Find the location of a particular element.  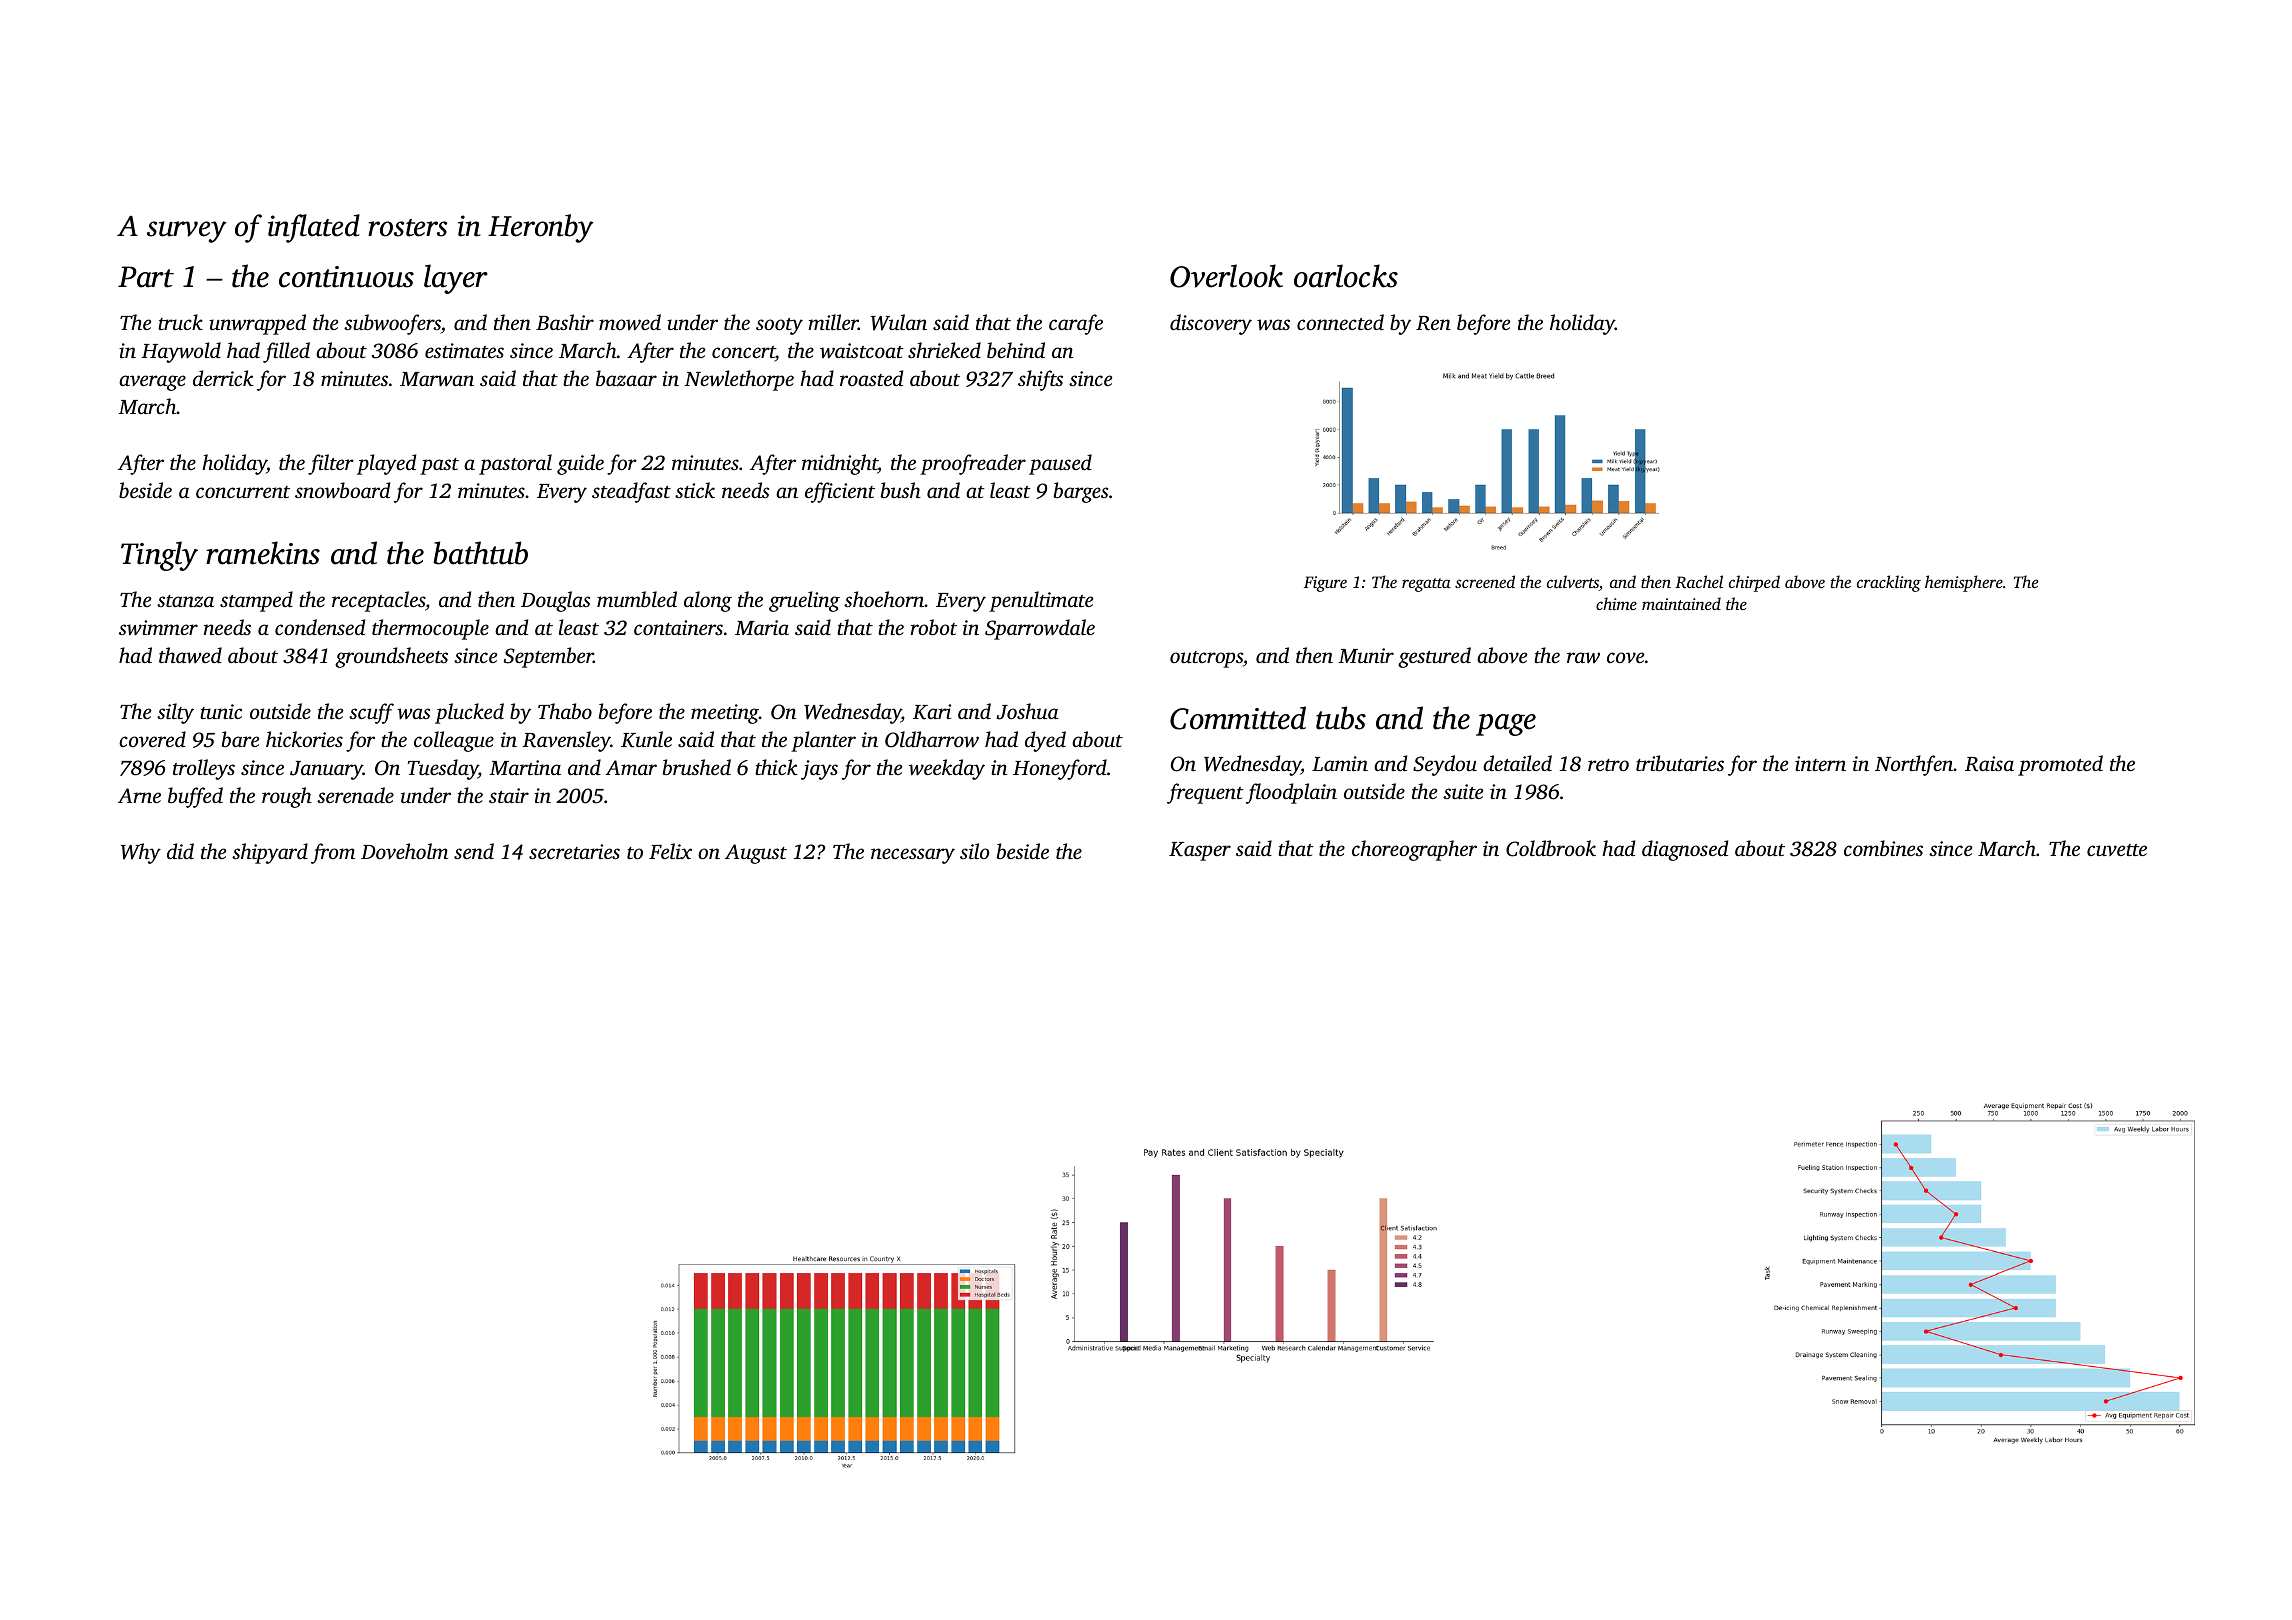

oarlocks is located at coordinates (1346, 276).
